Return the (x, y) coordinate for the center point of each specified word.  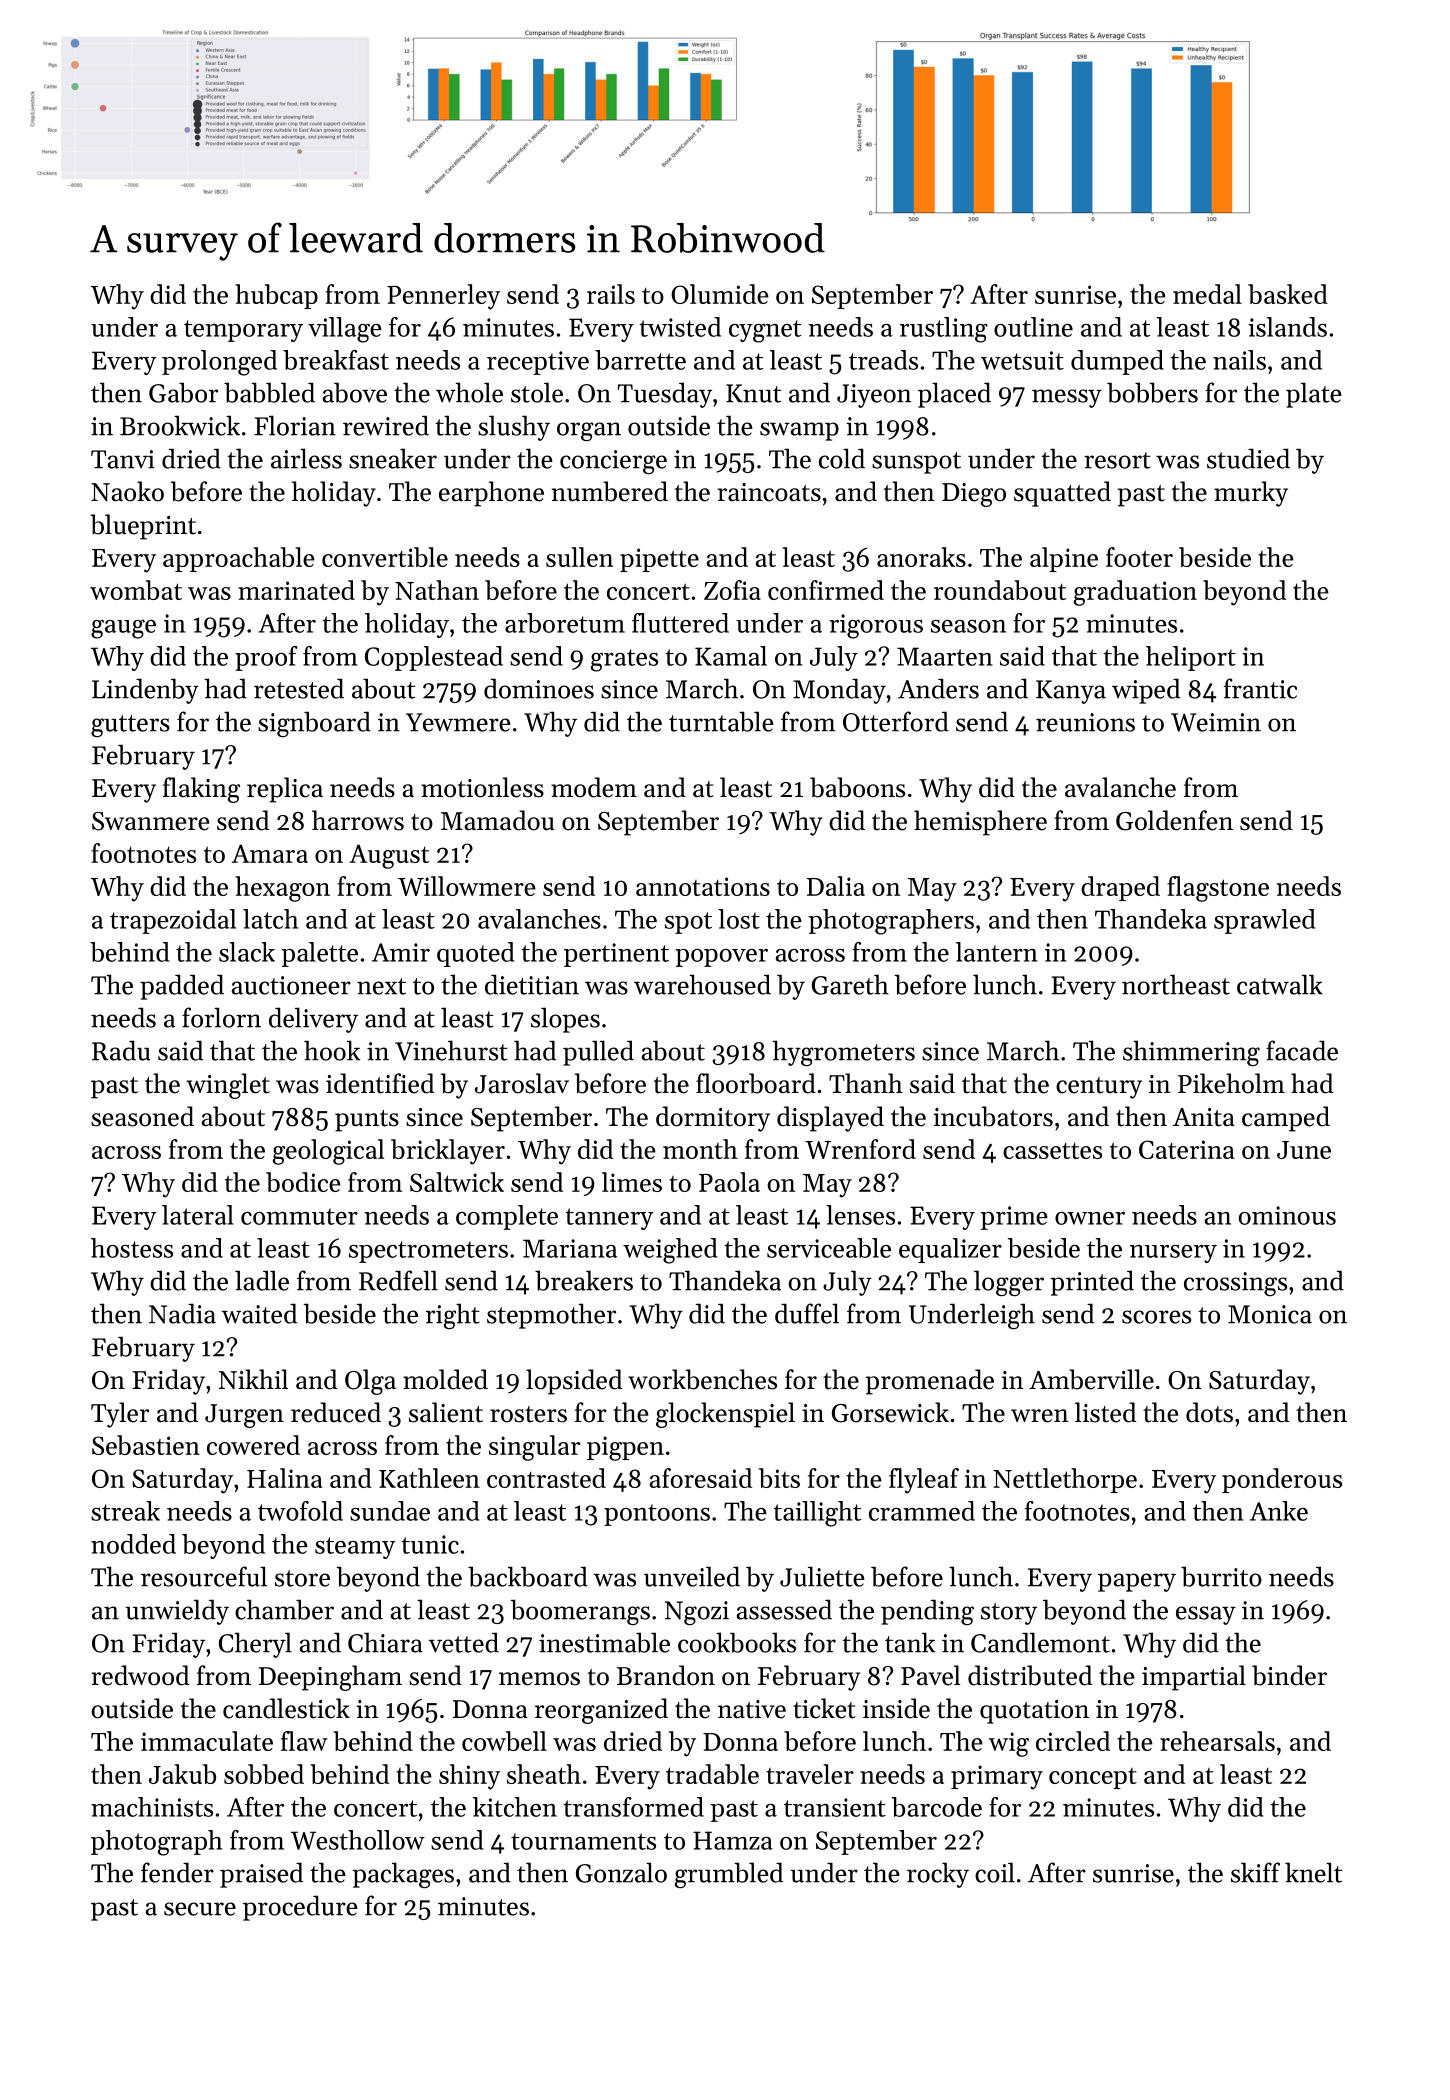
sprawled (1264, 921)
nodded (133, 1544)
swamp (799, 431)
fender (177, 1872)
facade (1302, 1050)
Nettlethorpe (1065, 1480)
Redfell (398, 1280)
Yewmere (458, 722)
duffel (807, 1313)
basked (1288, 294)
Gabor (183, 392)
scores (1156, 1317)
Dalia (836, 886)
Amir (401, 952)
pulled (598, 1053)
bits (779, 1478)
